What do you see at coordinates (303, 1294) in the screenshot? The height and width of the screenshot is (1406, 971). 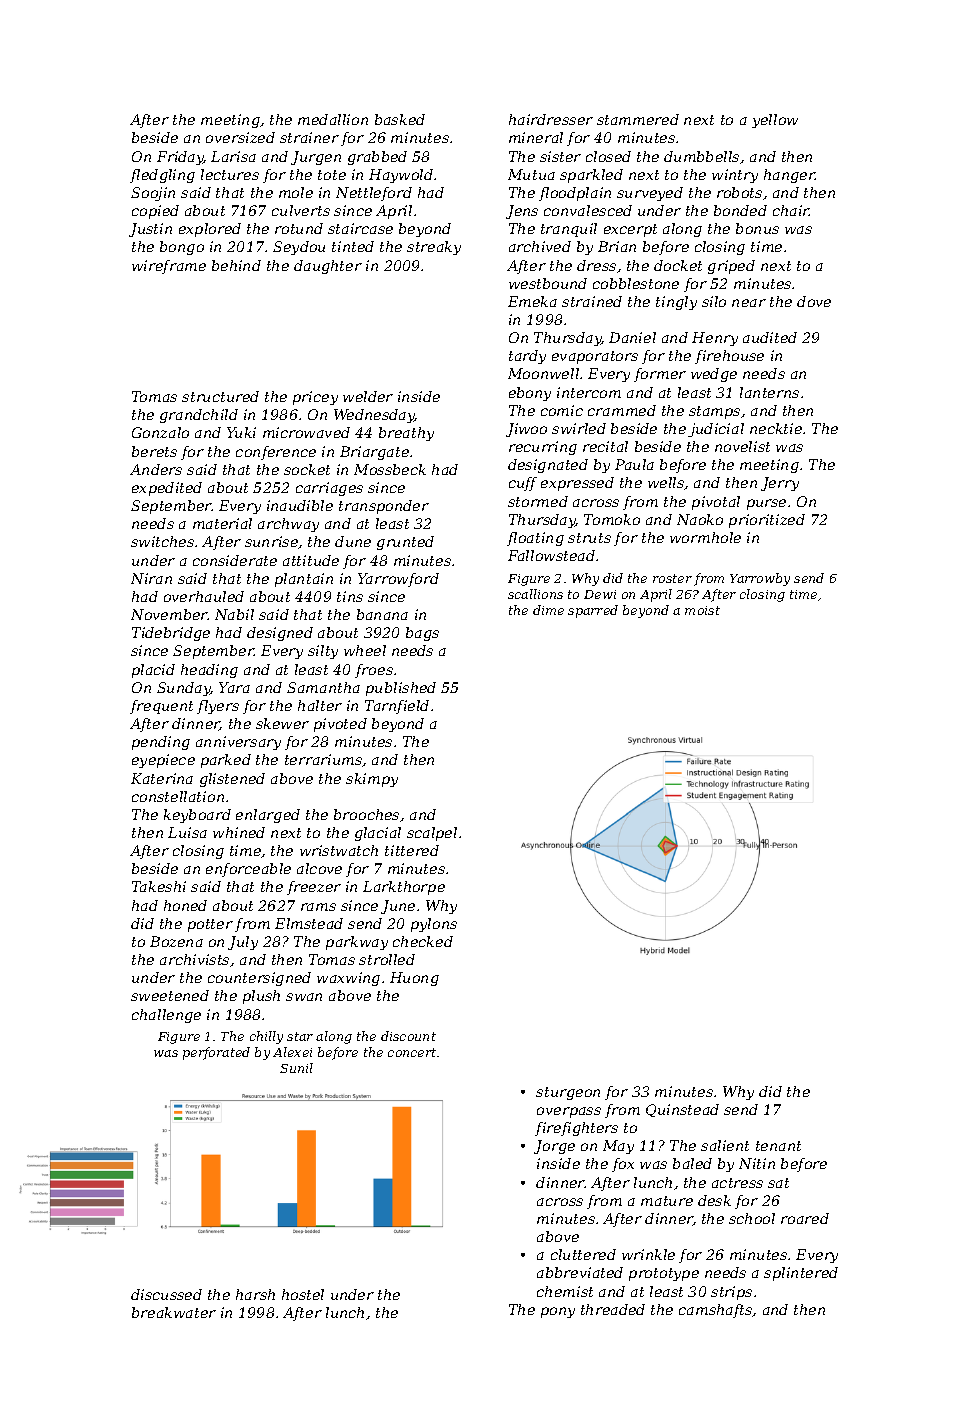 I see `hostel` at bounding box center [303, 1294].
